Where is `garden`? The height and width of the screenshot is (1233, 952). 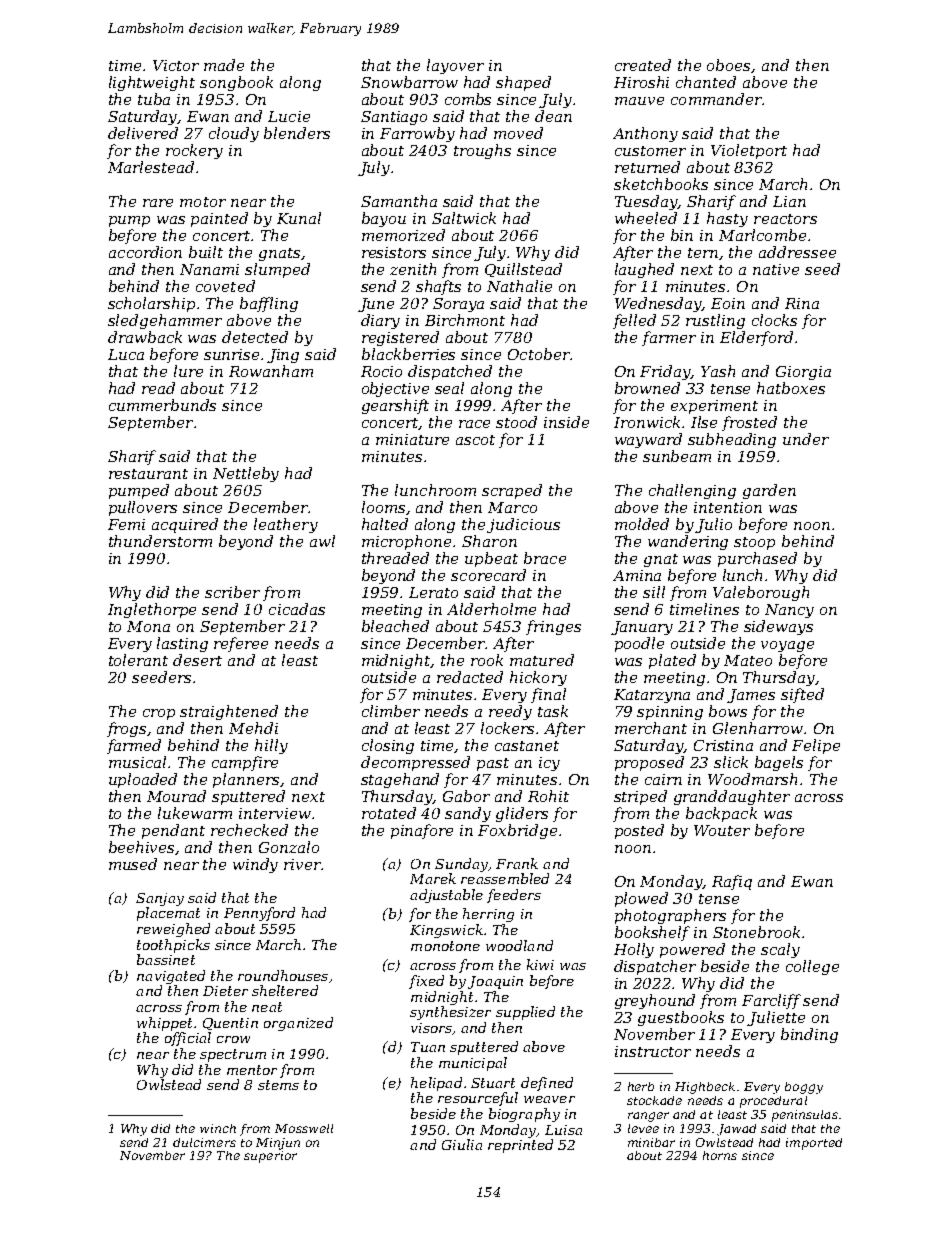 garden is located at coordinates (769, 491).
